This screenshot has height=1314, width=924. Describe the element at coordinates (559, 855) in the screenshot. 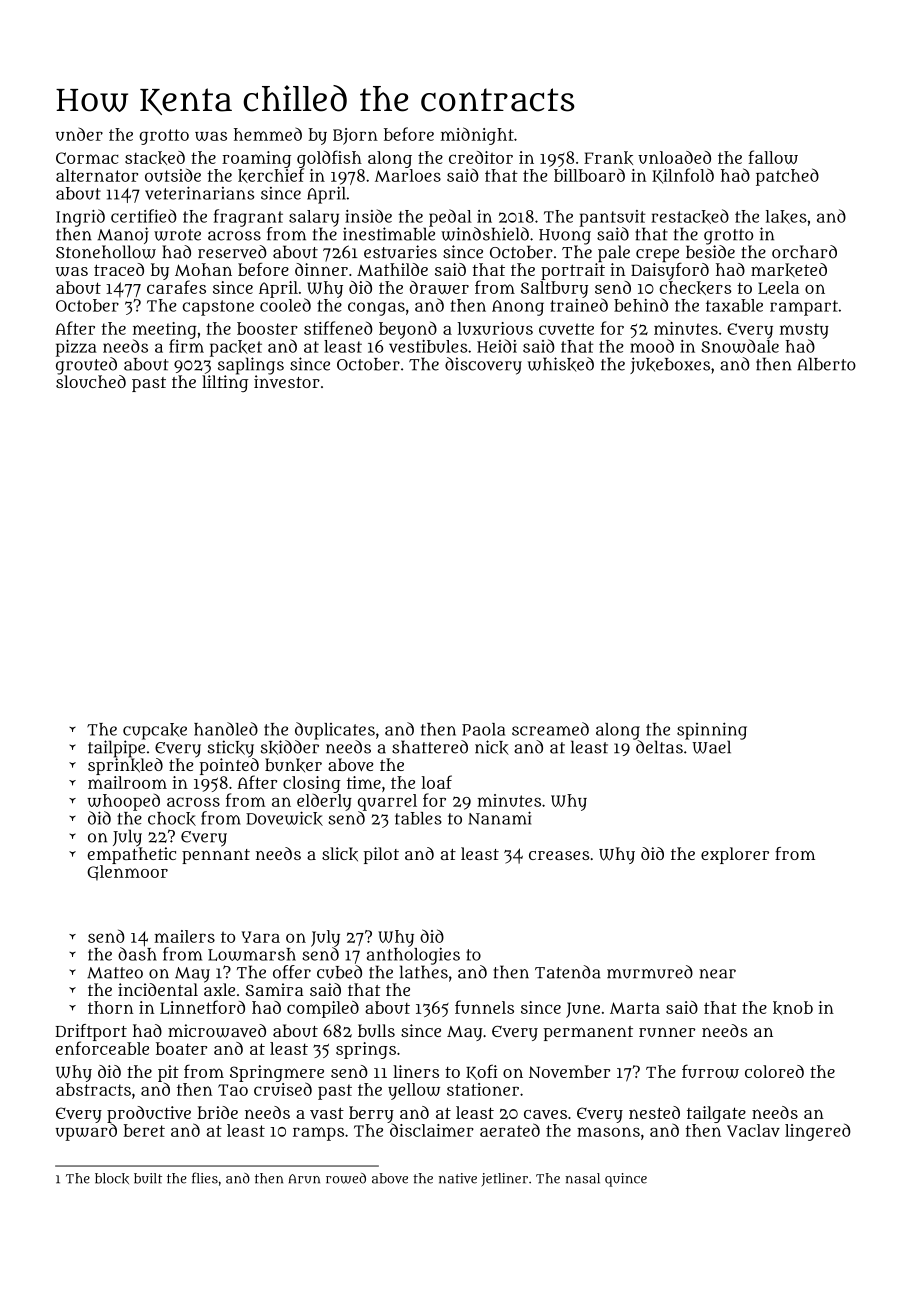

I see `creases` at that location.
